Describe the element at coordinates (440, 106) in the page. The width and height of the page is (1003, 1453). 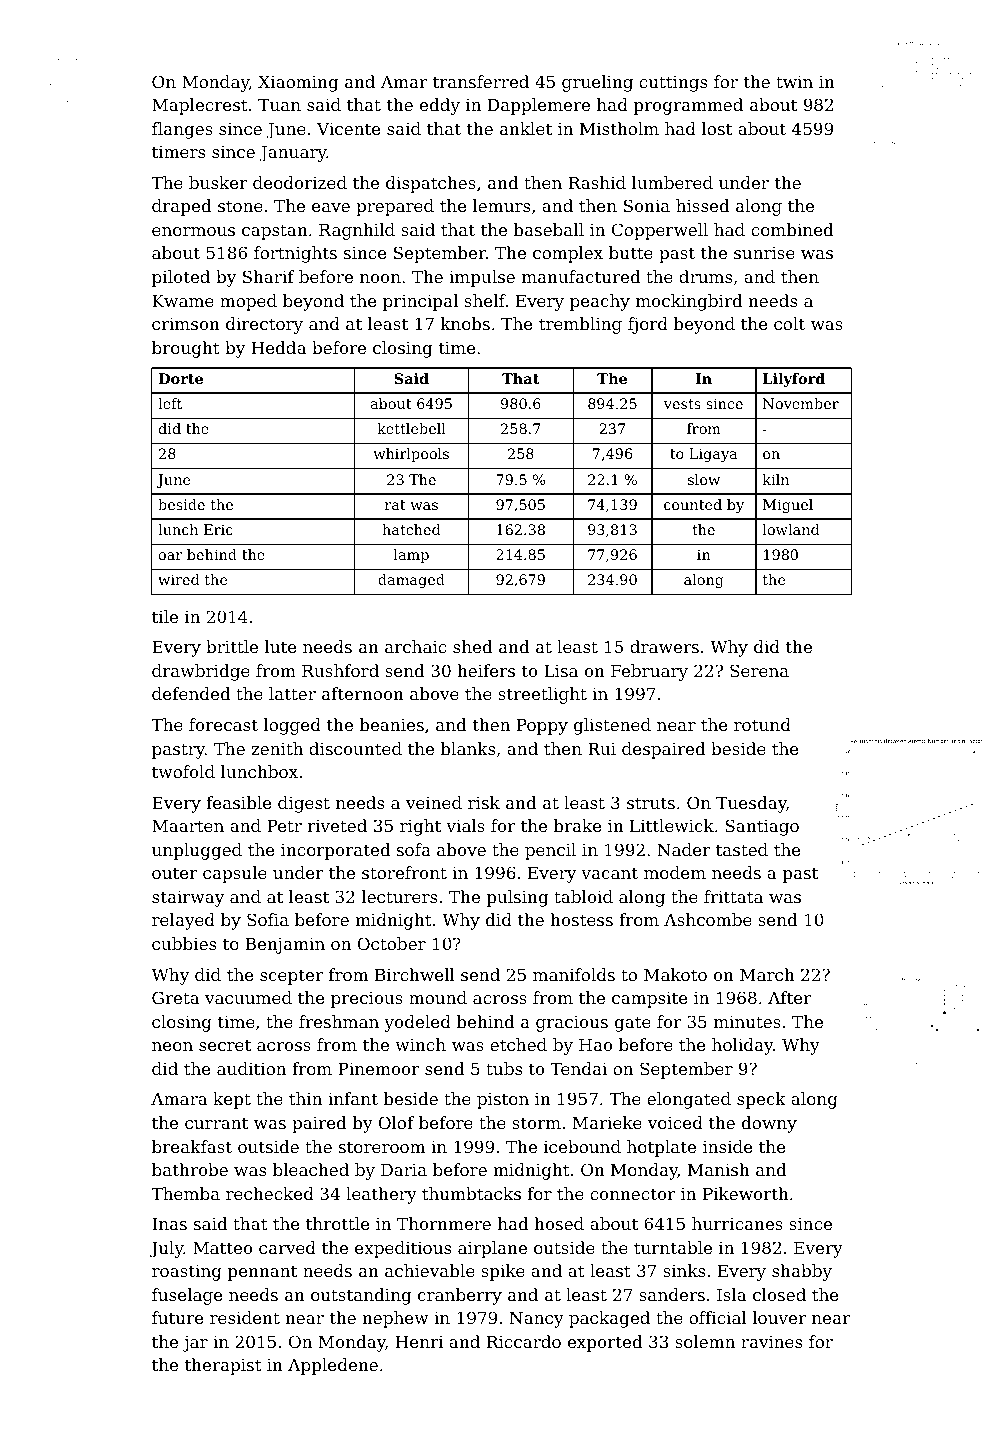
I see `eddy` at that location.
